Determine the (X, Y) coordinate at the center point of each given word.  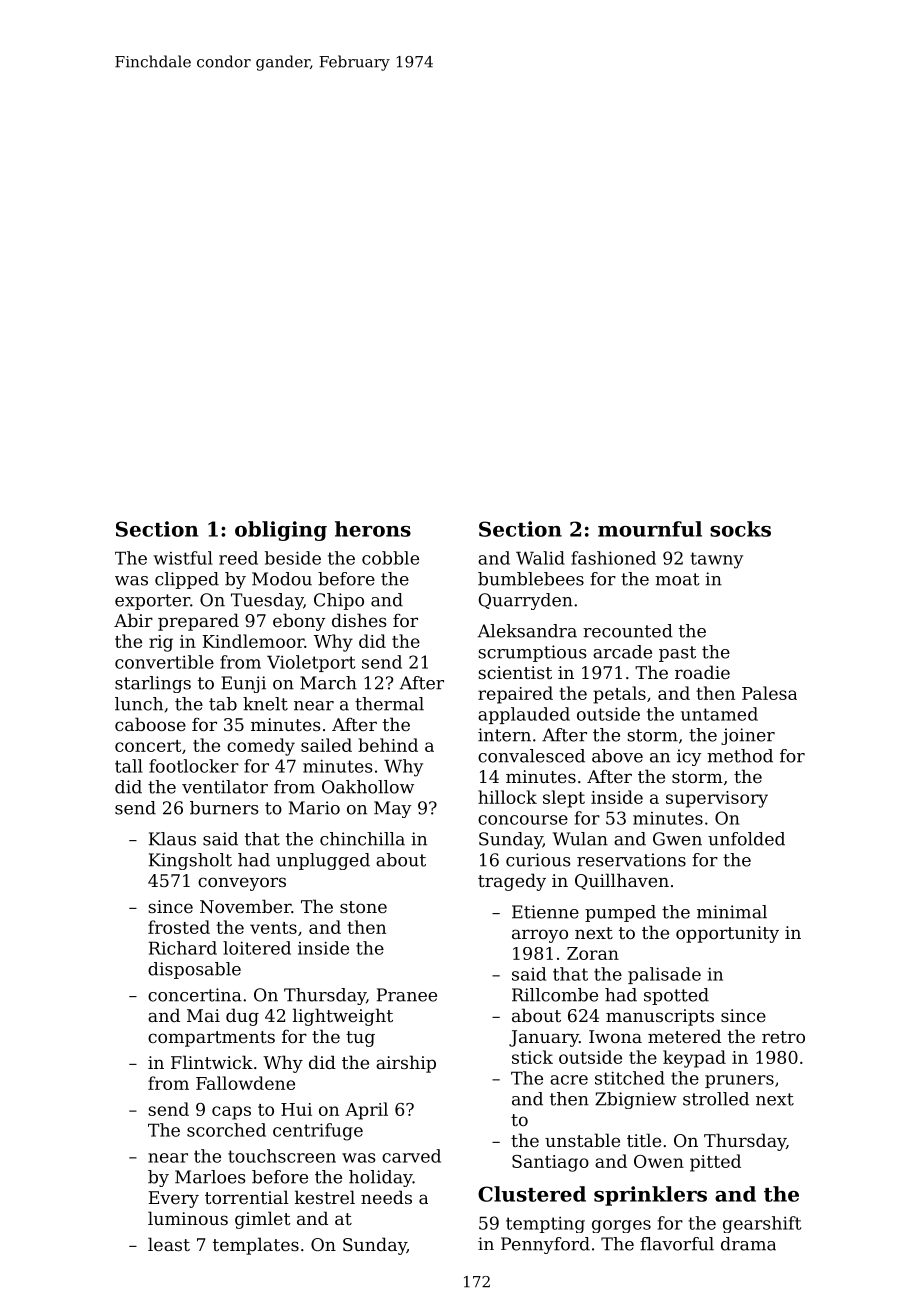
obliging (281, 531)
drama (748, 1244)
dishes (359, 620)
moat (677, 579)
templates (256, 1246)
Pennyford (545, 1245)
